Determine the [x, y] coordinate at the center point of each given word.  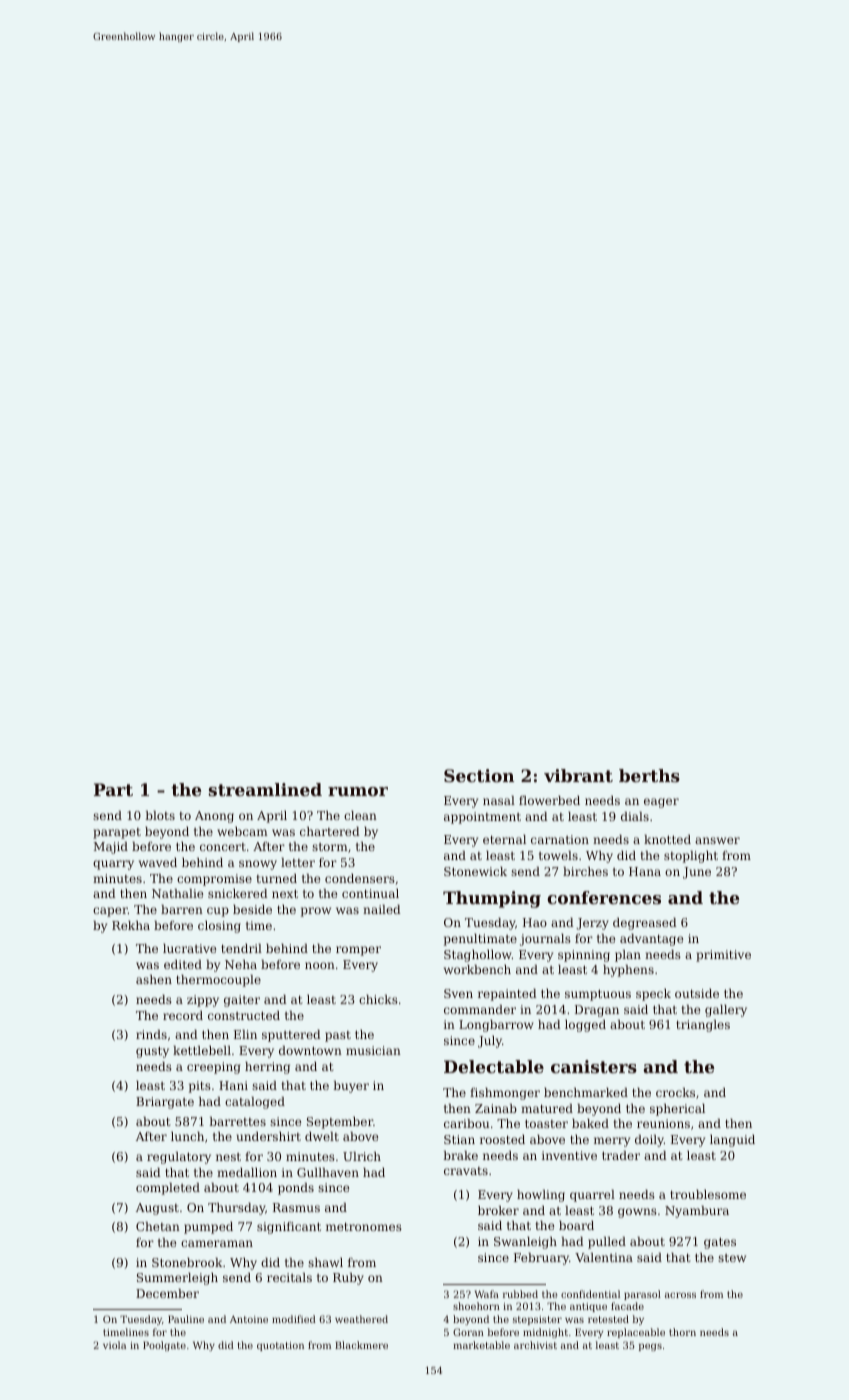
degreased [645, 924]
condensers [360, 878]
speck [653, 995]
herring [267, 1068]
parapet [117, 833]
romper [358, 951]
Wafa [487, 1294]
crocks [675, 1092]
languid [732, 1141]
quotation [280, 1346]
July [490, 1042]
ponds [296, 1189]
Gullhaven [328, 1172]
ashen [154, 979]
